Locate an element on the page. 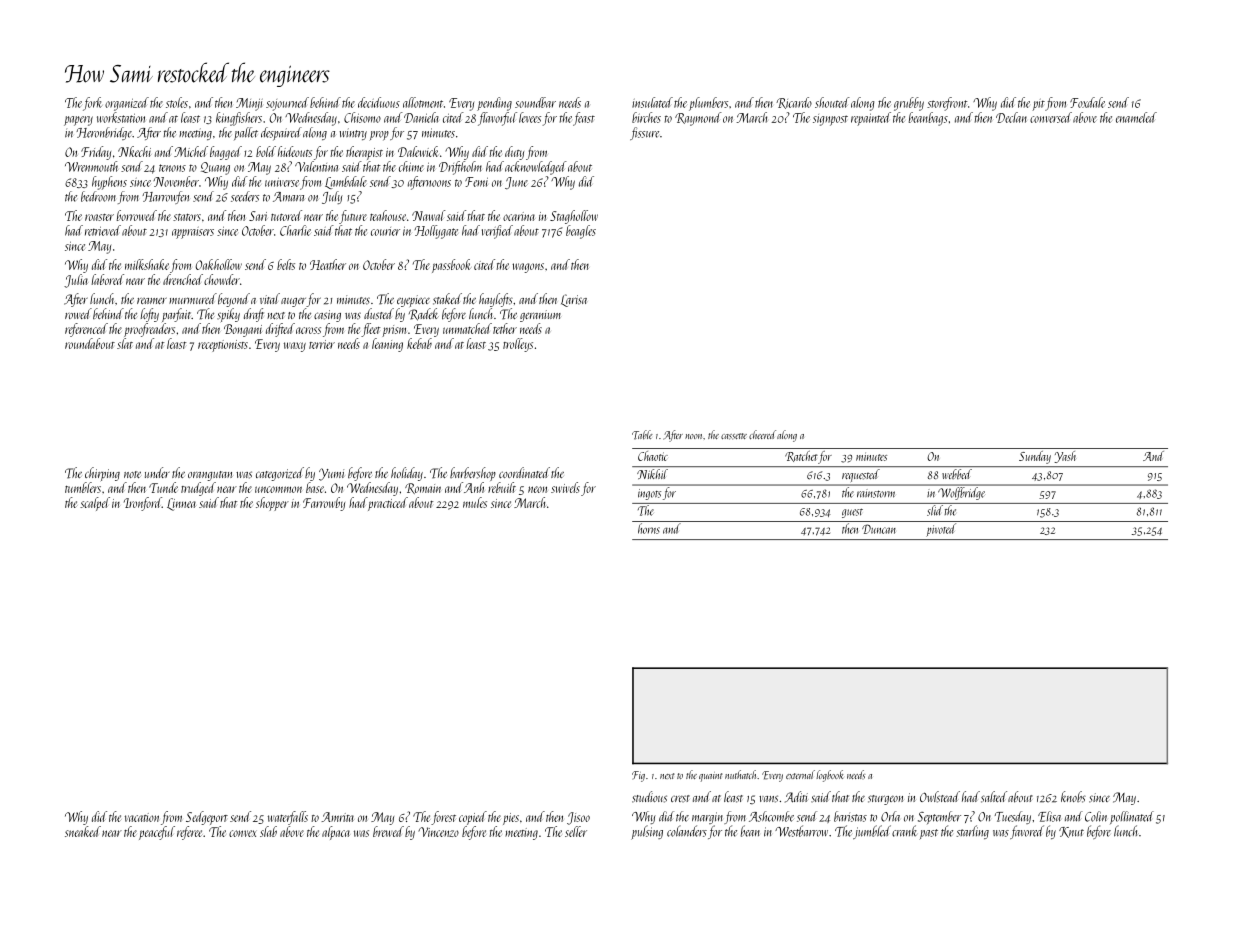 Image resolution: width=1233 pixels, height=952 pixels. Knut is located at coordinates (1071, 832).
